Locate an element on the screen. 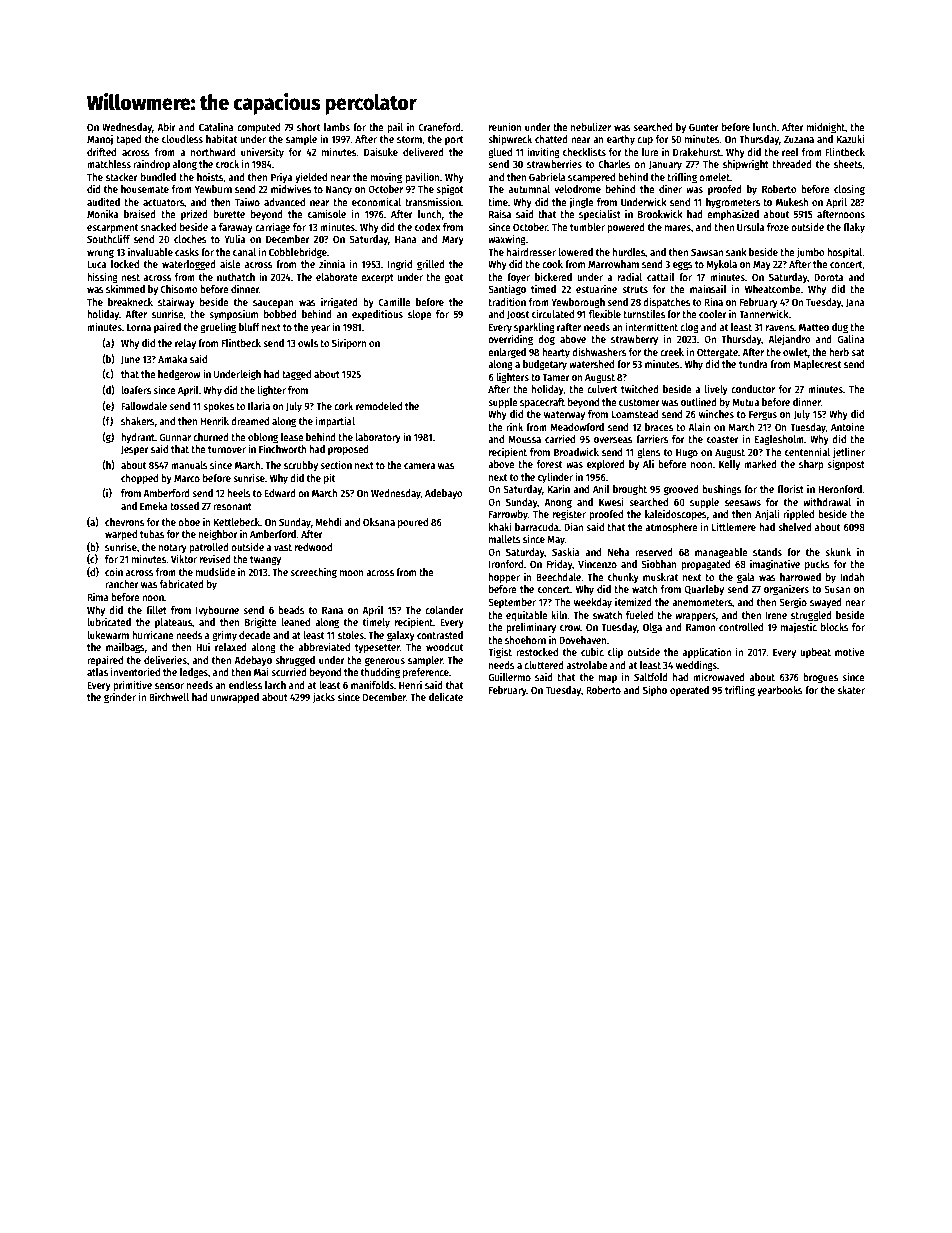 Image resolution: width=952 pixels, height=1233 pixels. reunion is located at coordinates (505, 126).
